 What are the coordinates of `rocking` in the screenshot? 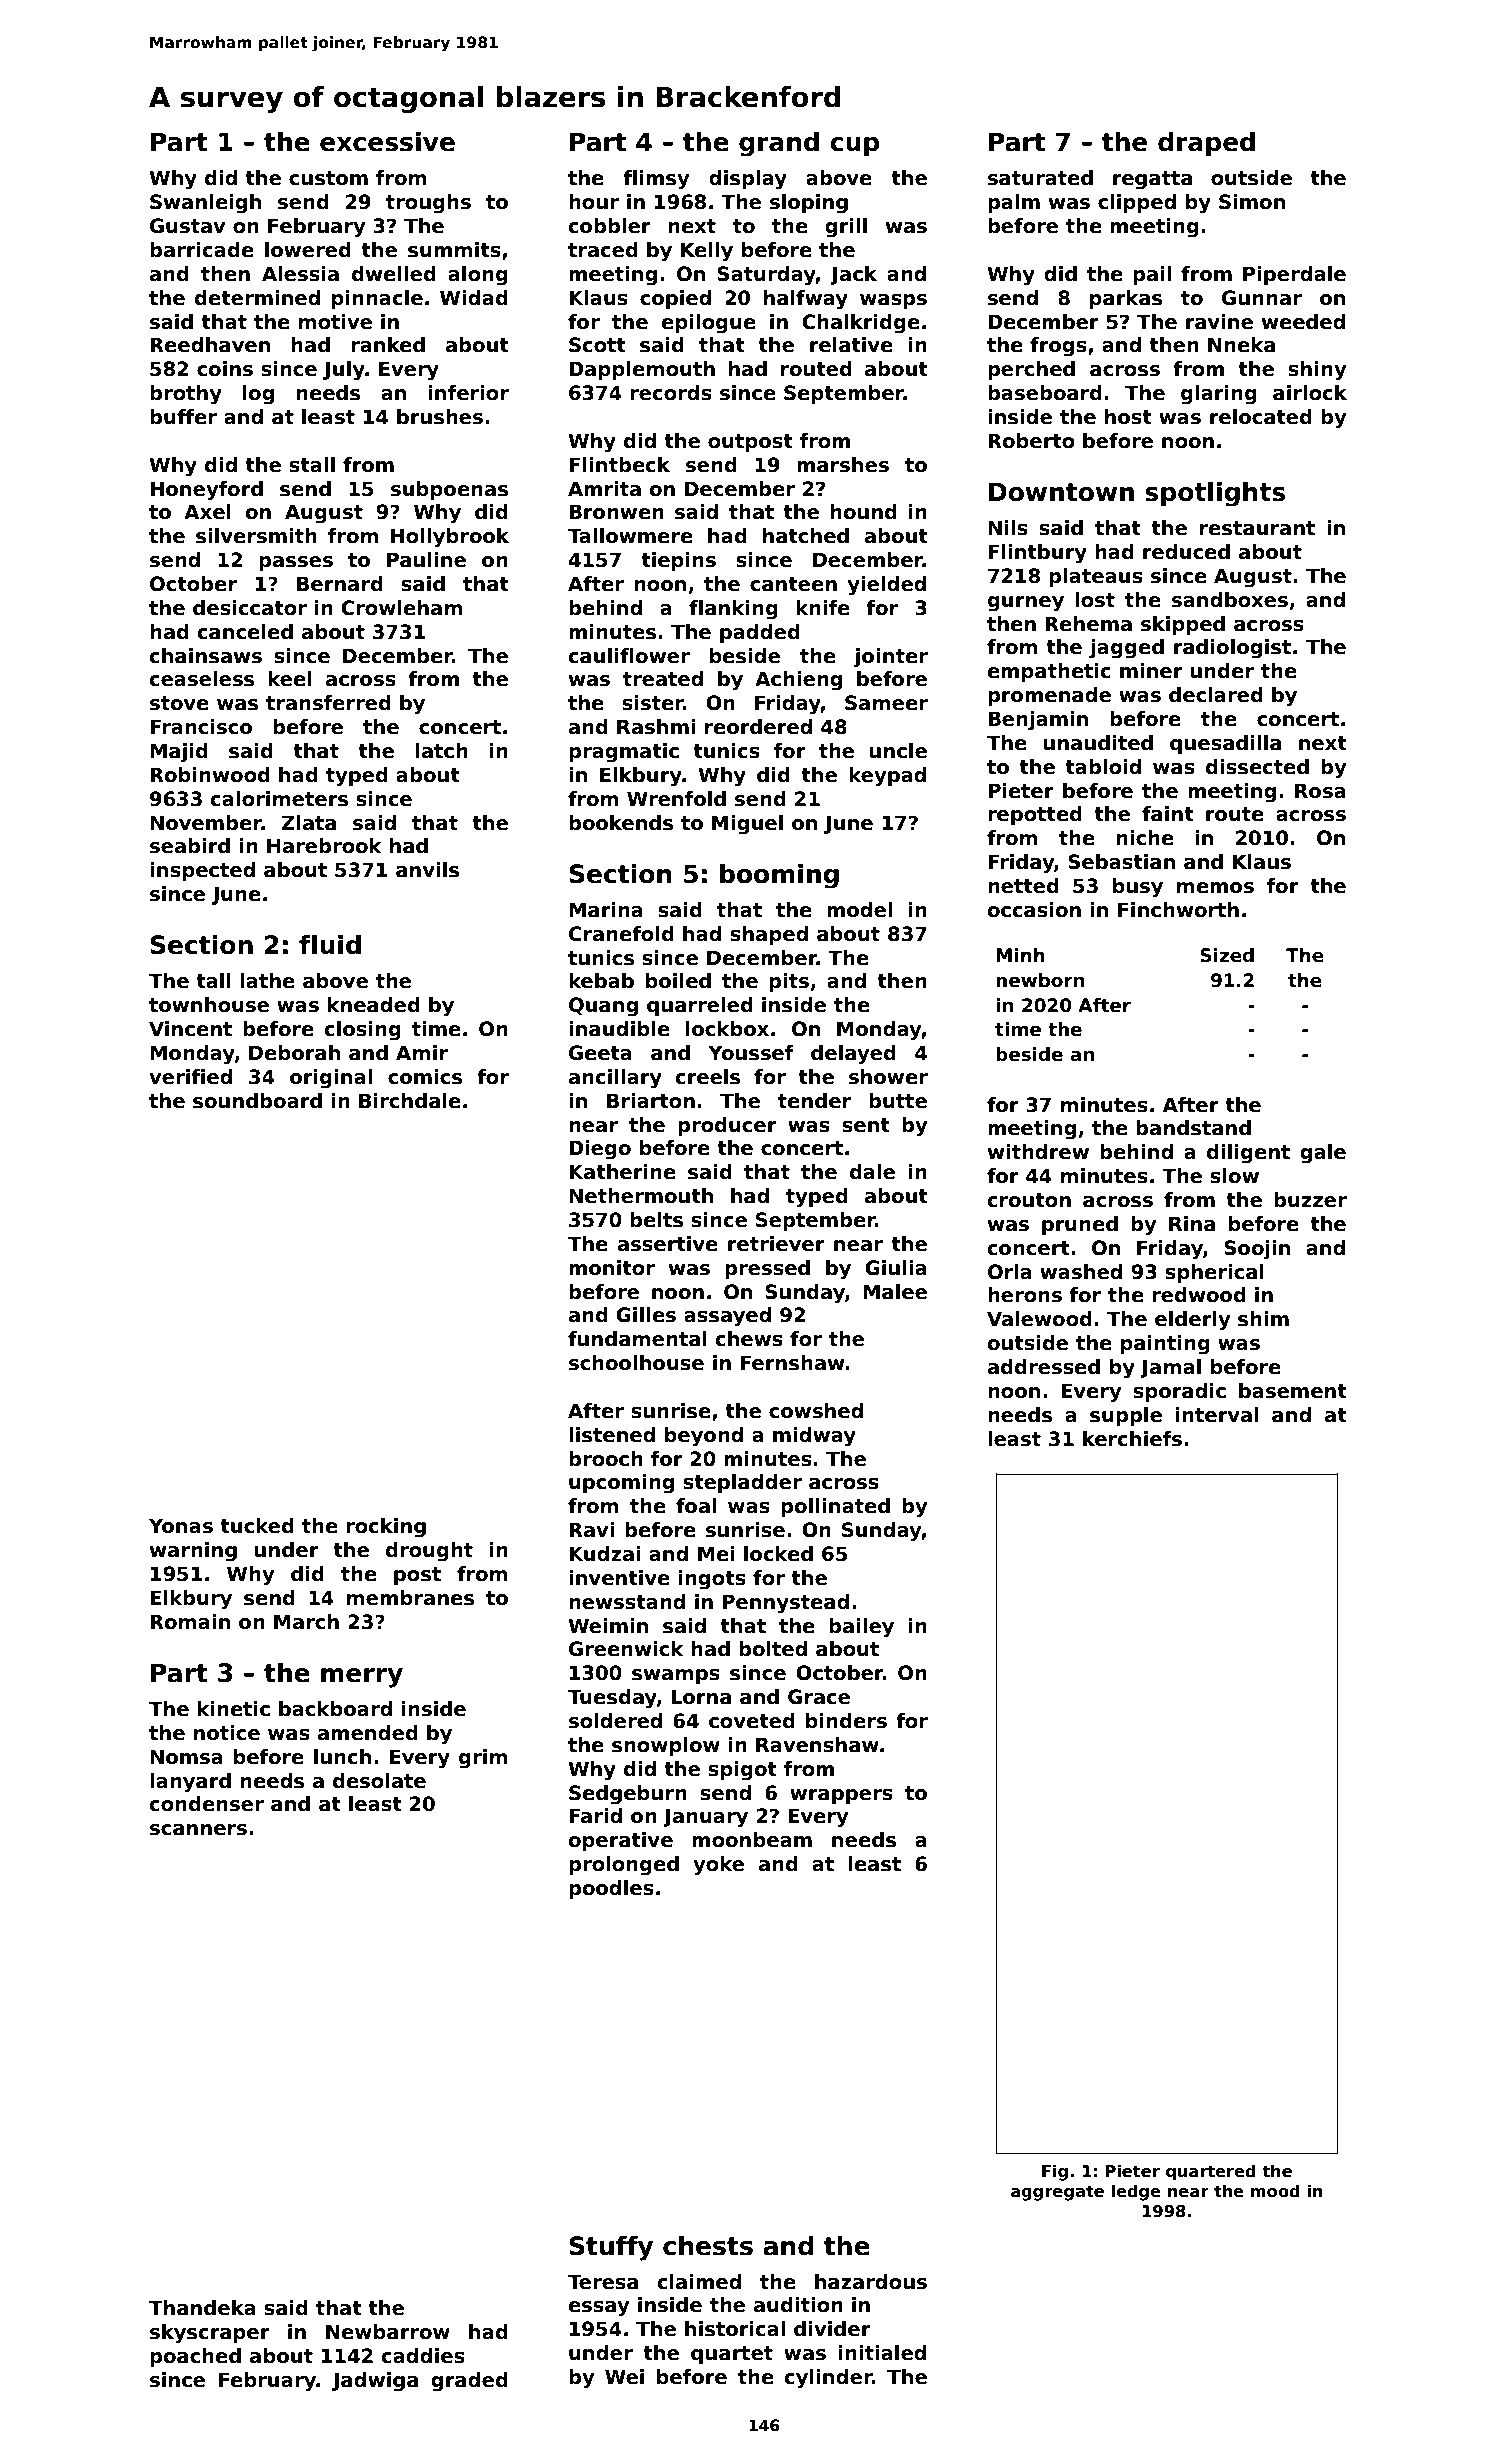 It's located at (386, 1528).
